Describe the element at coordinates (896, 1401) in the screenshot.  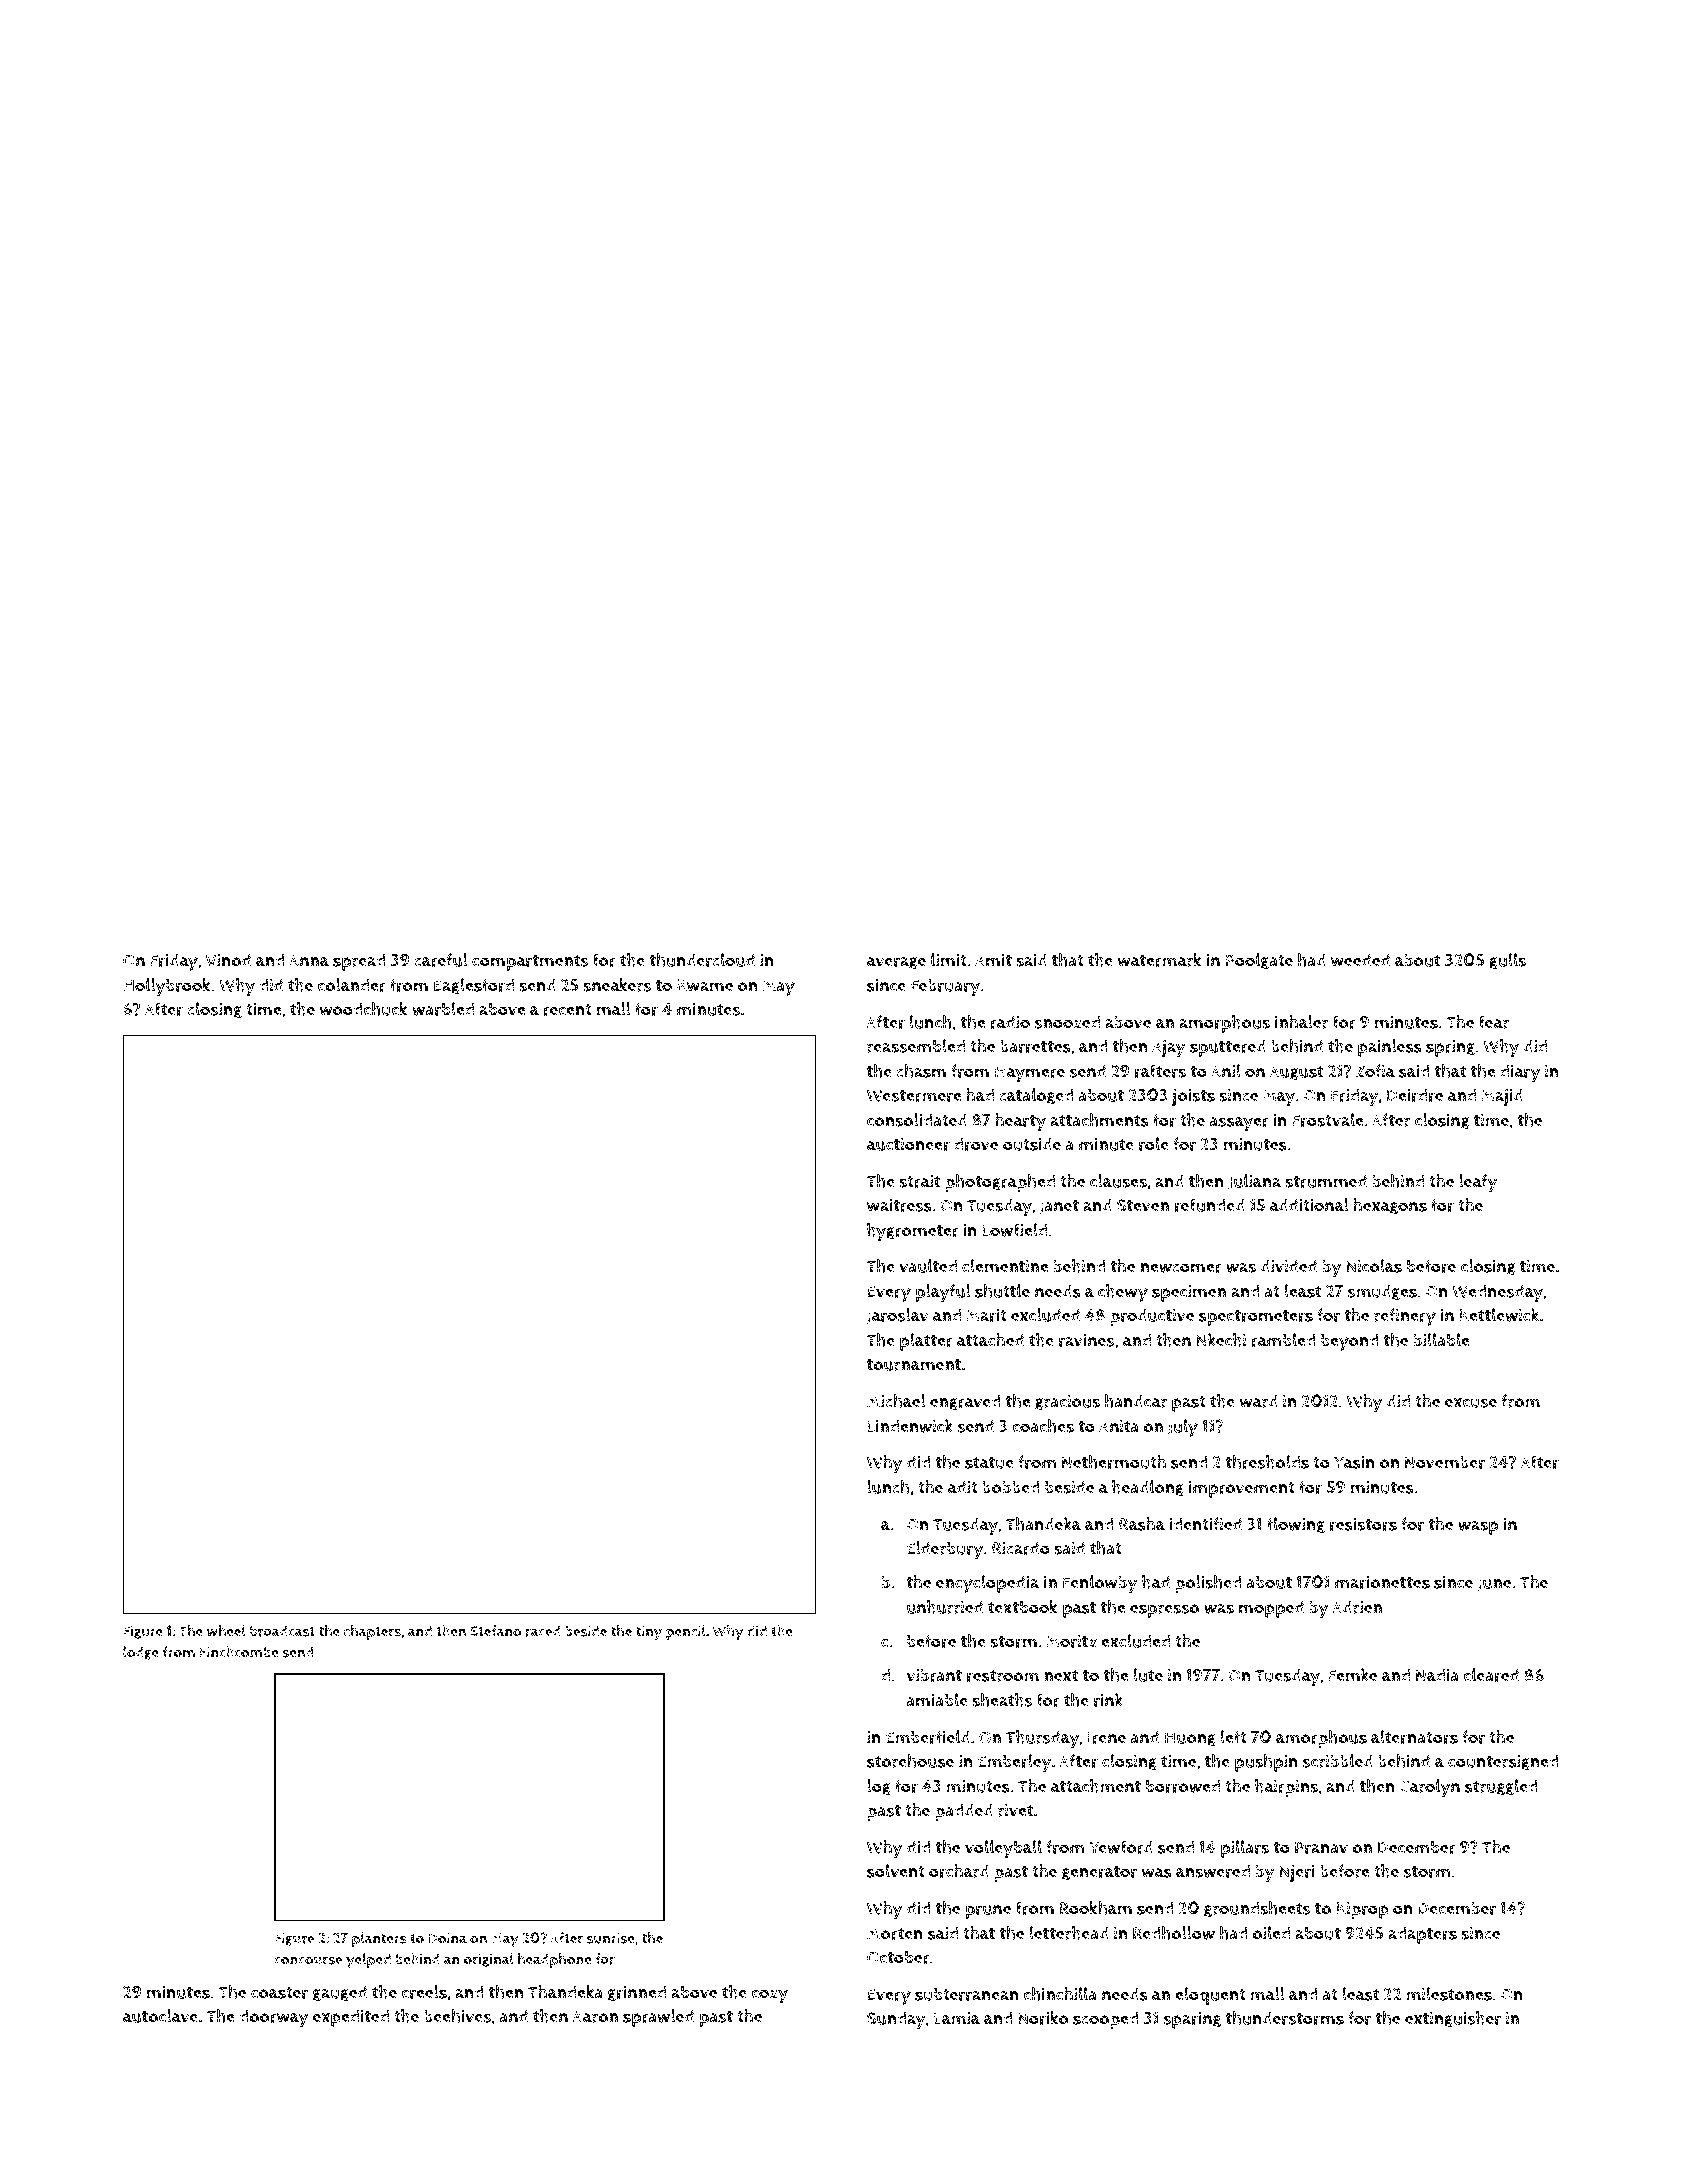
I see `Michael` at that location.
